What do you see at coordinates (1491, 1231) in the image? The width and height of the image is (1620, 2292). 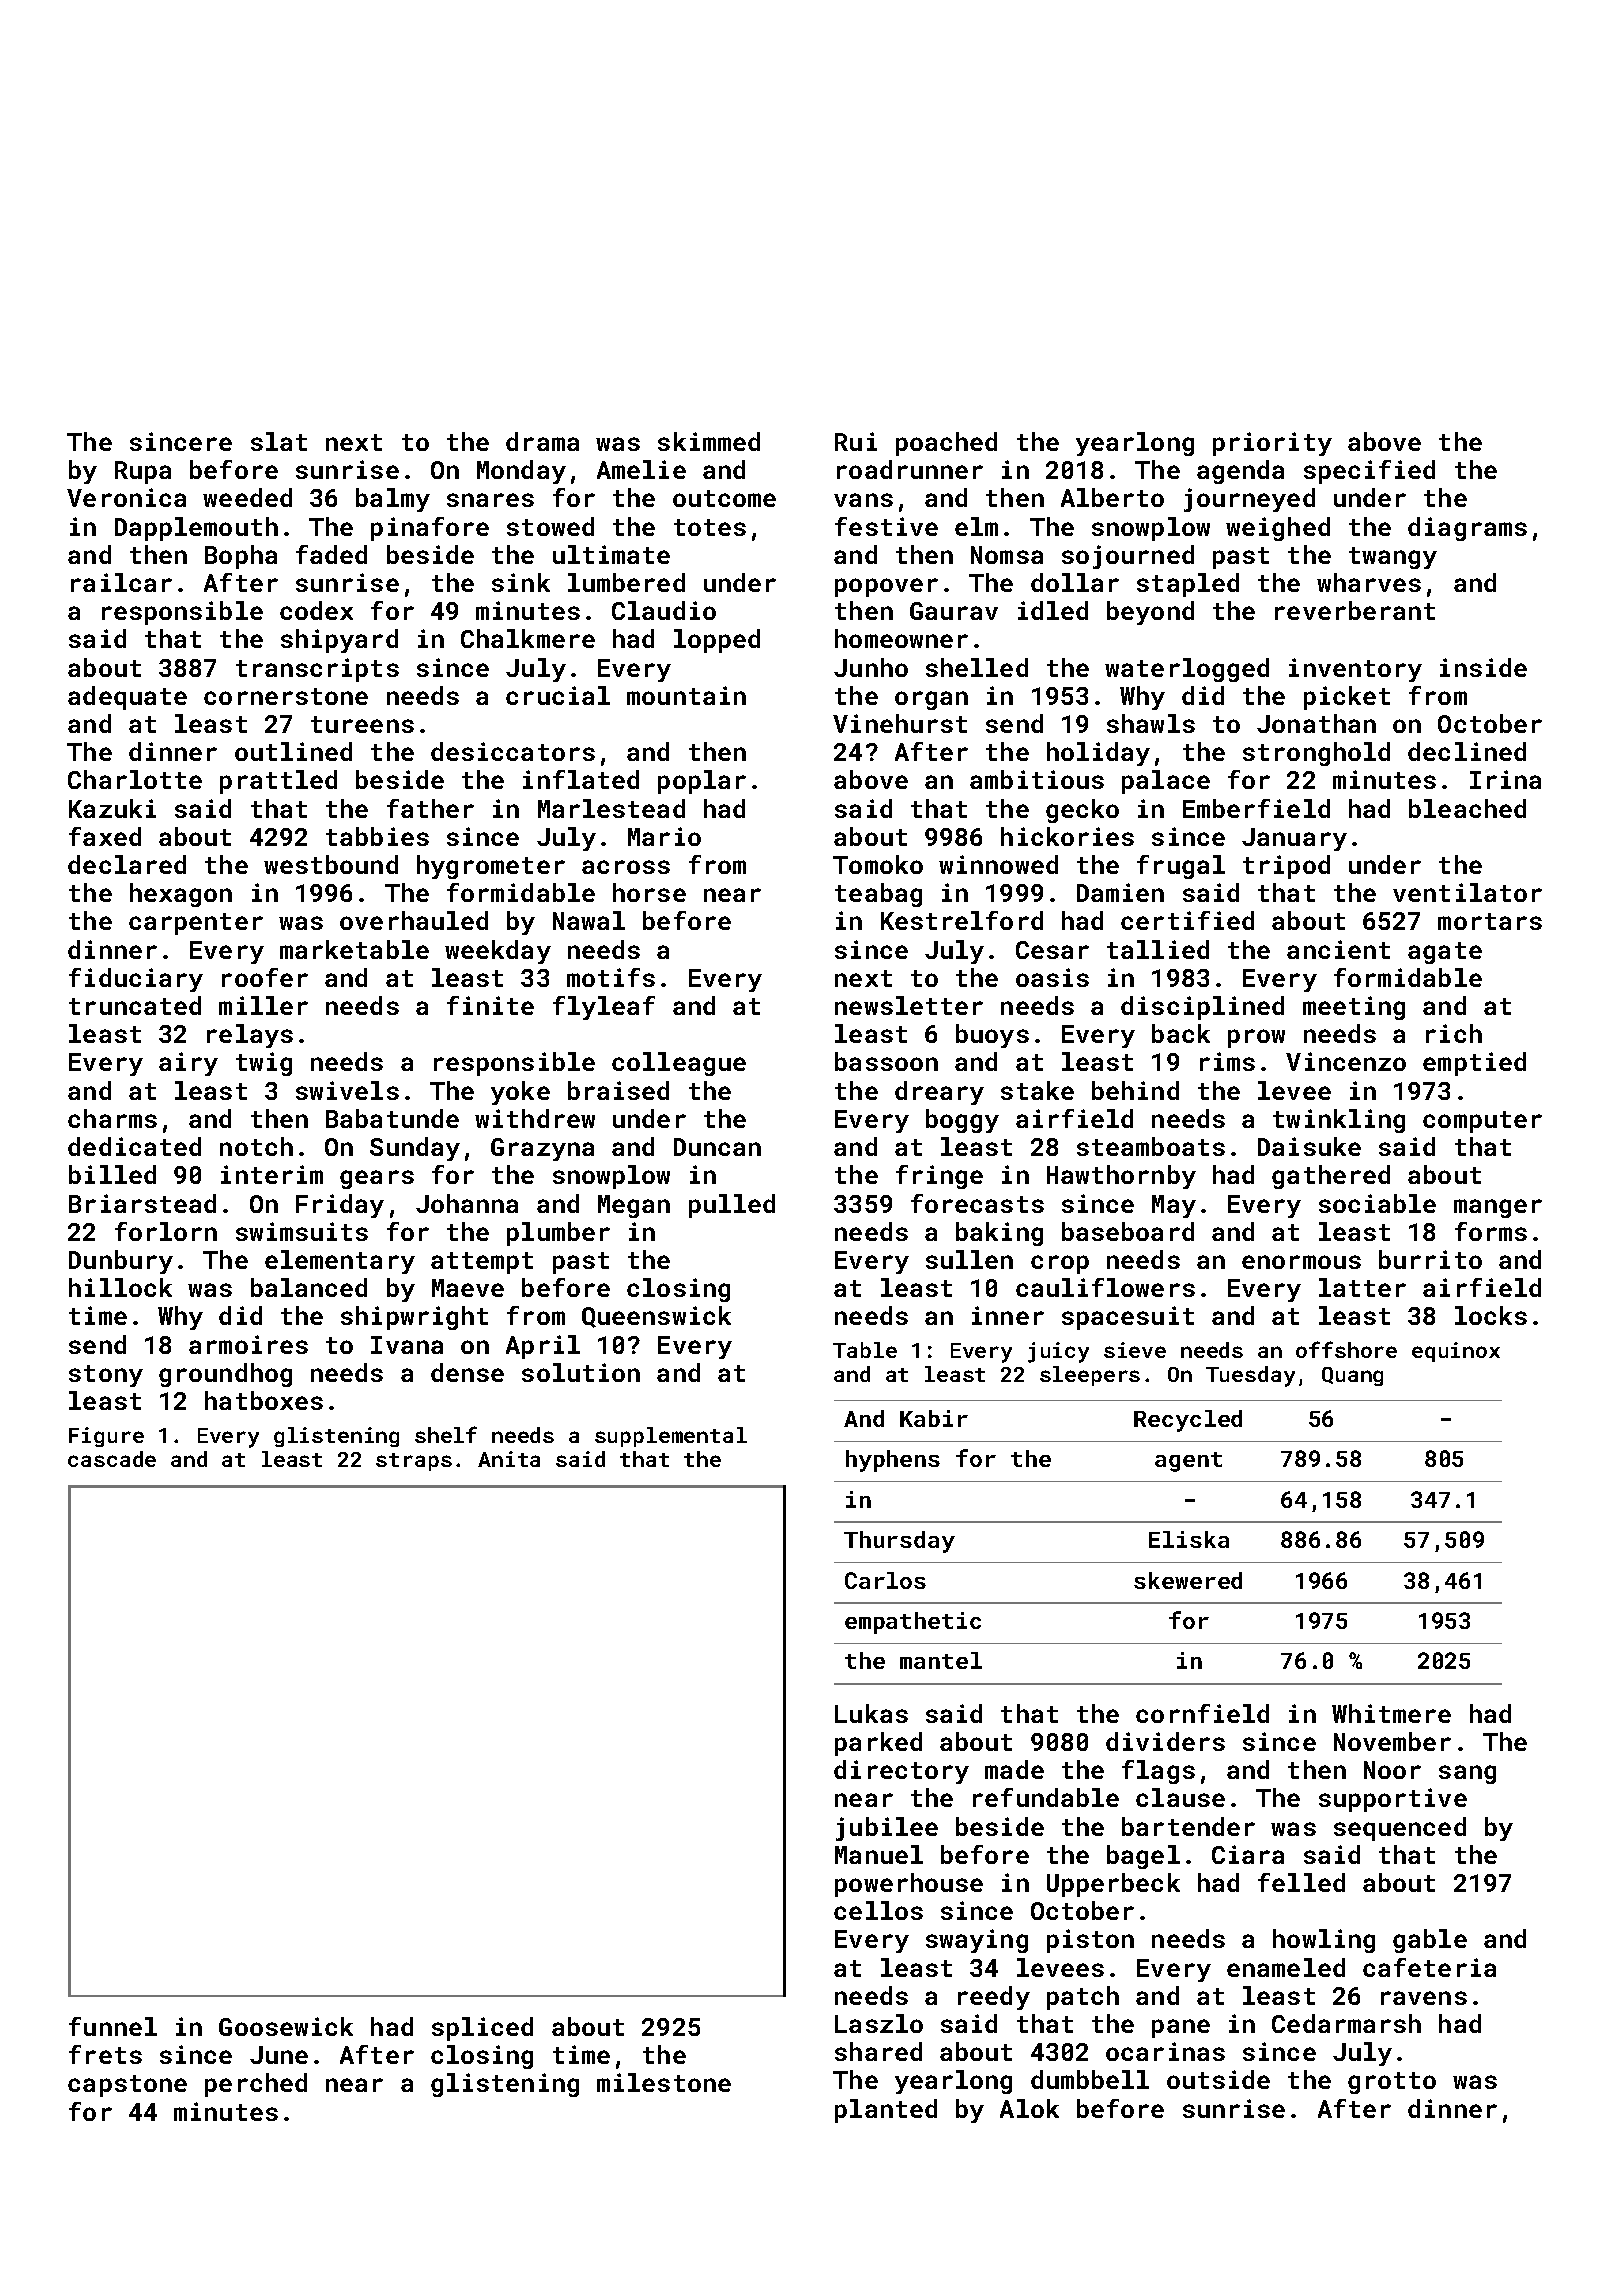 I see `forms` at bounding box center [1491, 1231].
